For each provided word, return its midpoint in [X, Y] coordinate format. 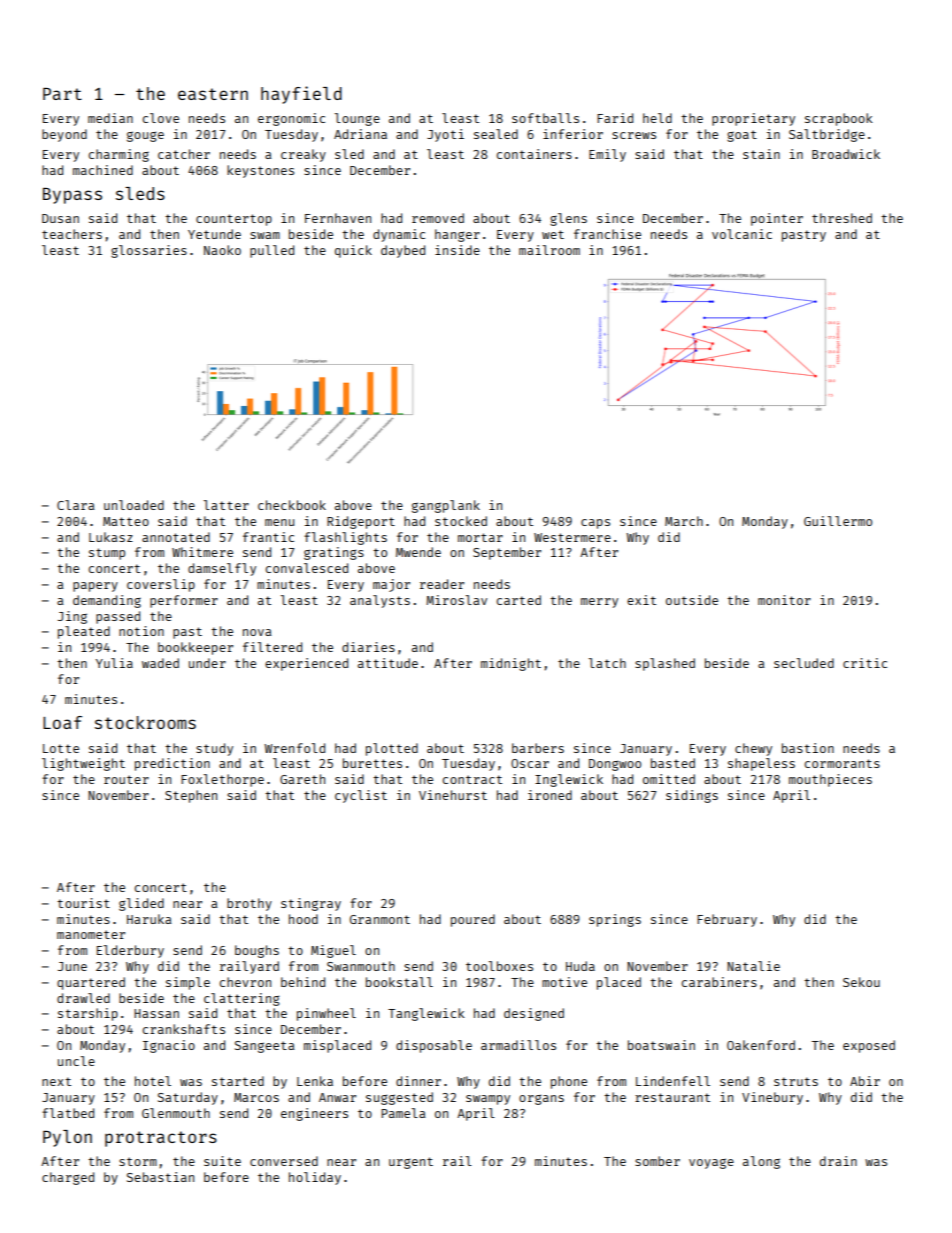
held [657, 118]
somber [657, 1161]
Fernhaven [338, 218]
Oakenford [761, 1045]
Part [62, 94]
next [56, 1081]
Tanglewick [426, 1014]
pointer [777, 219]
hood [303, 919]
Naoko [222, 250]
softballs [545, 118]
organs [541, 1099]
